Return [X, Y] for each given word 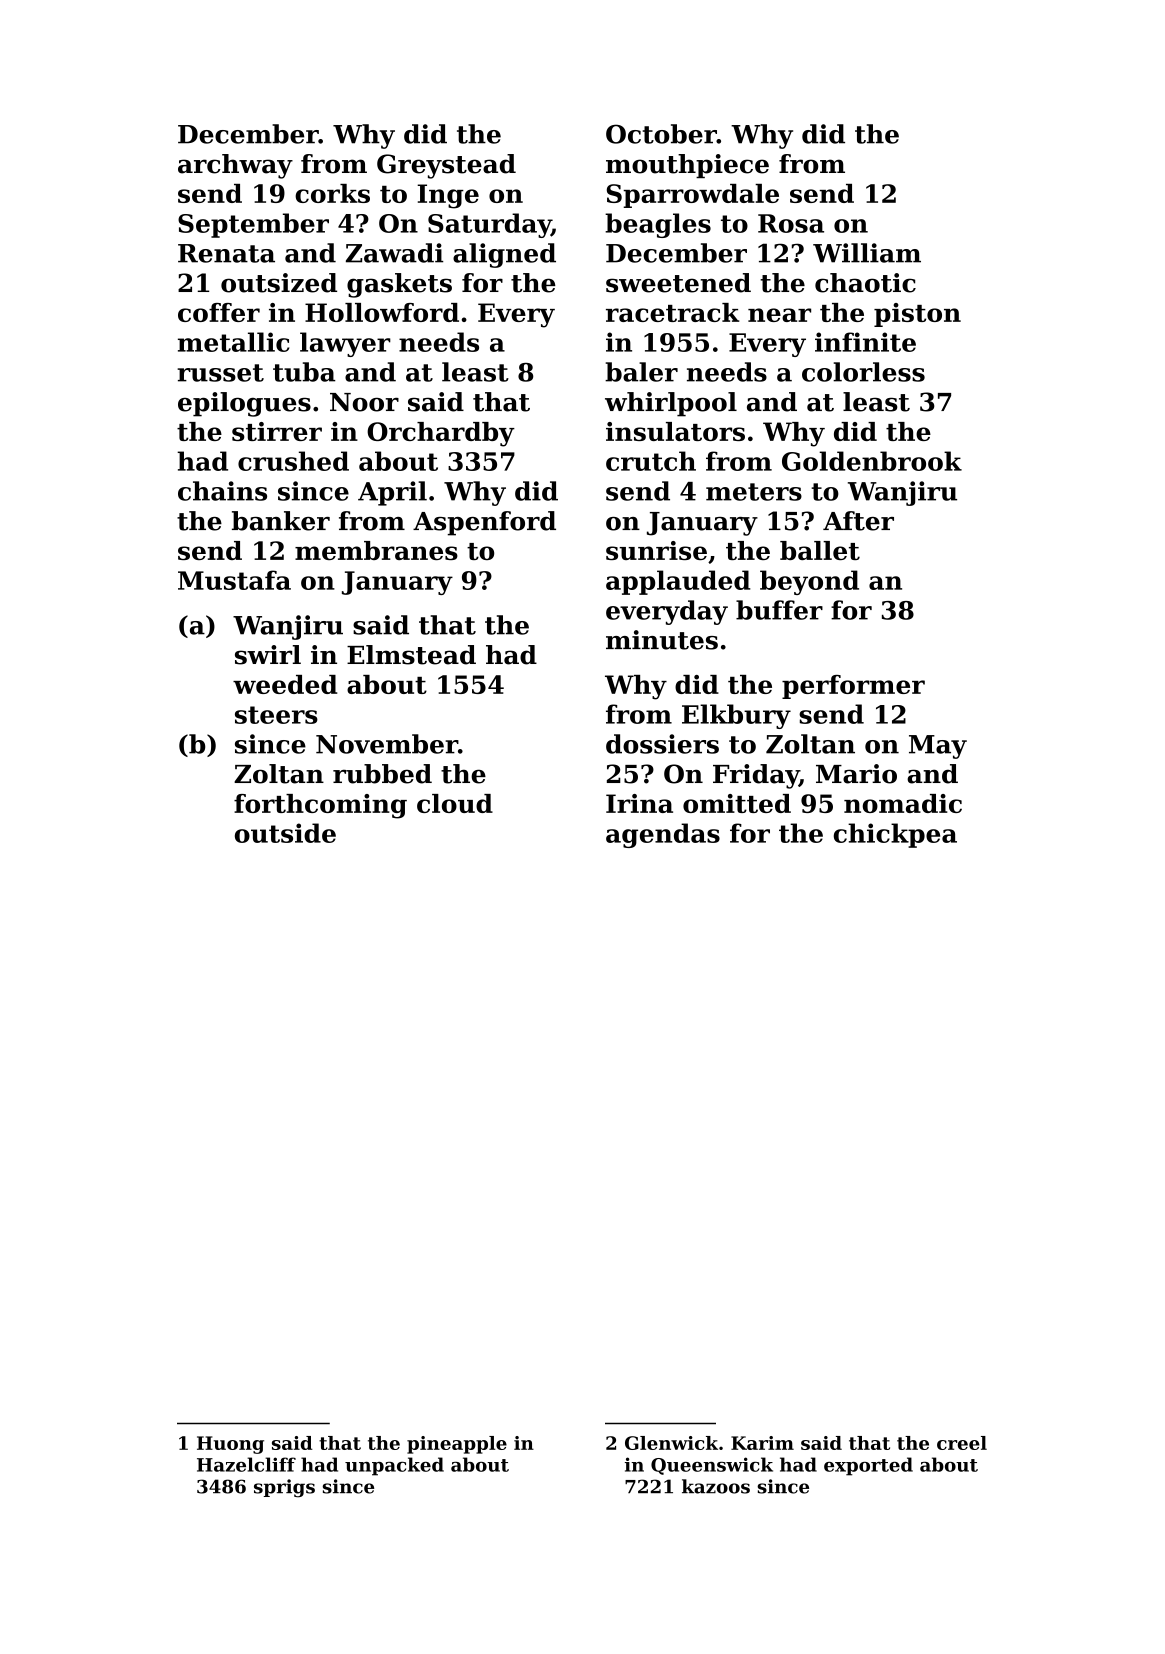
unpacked [394, 1466]
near [779, 315]
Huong [230, 1445]
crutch [651, 461]
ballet [820, 550]
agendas [663, 835]
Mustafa [234, 580]
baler [641, 372]
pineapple [457, 1445]
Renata [226, 253]
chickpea [895, 835]
